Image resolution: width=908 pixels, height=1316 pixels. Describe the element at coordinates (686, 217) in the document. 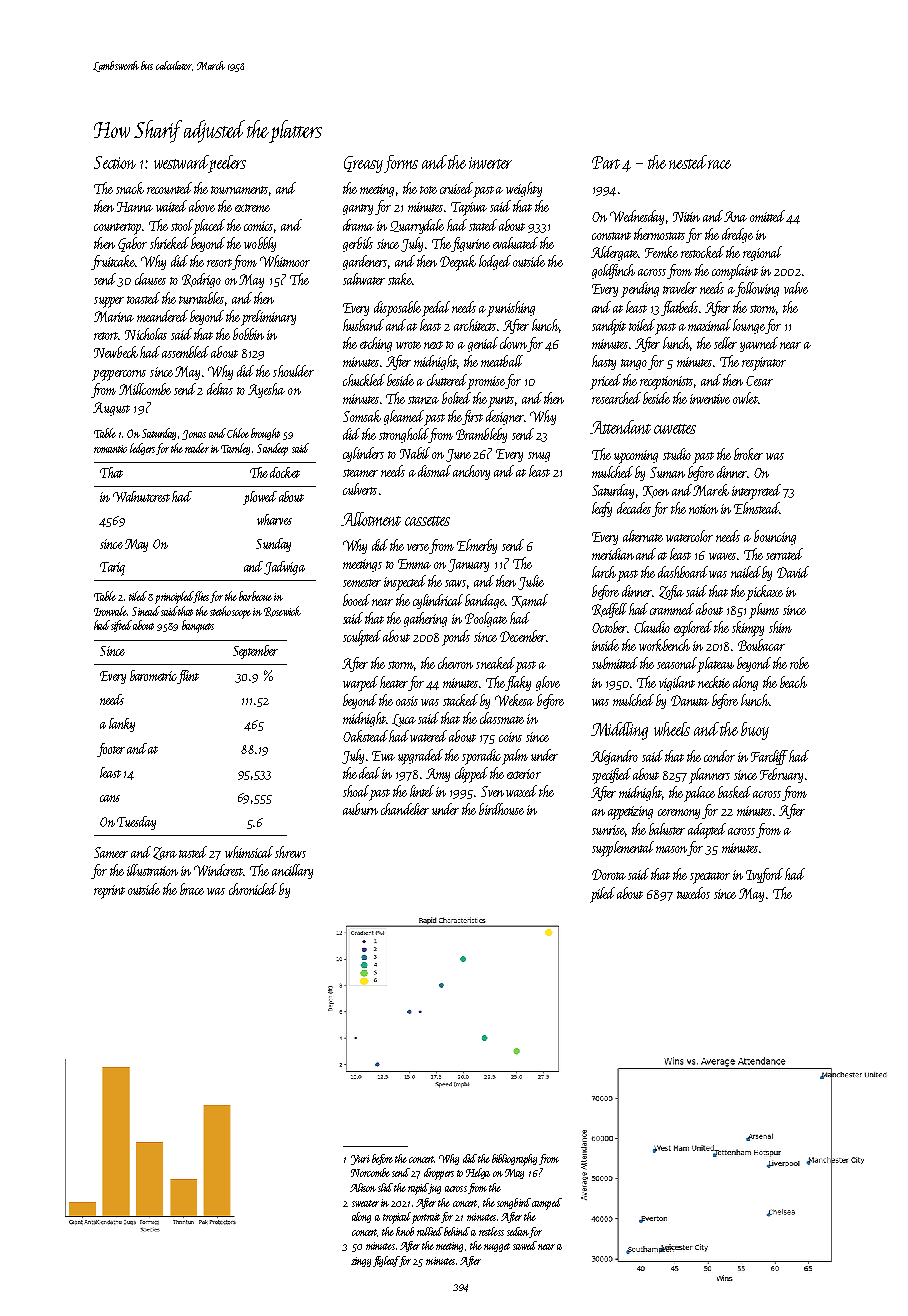

I see `Nitin` at that location.
